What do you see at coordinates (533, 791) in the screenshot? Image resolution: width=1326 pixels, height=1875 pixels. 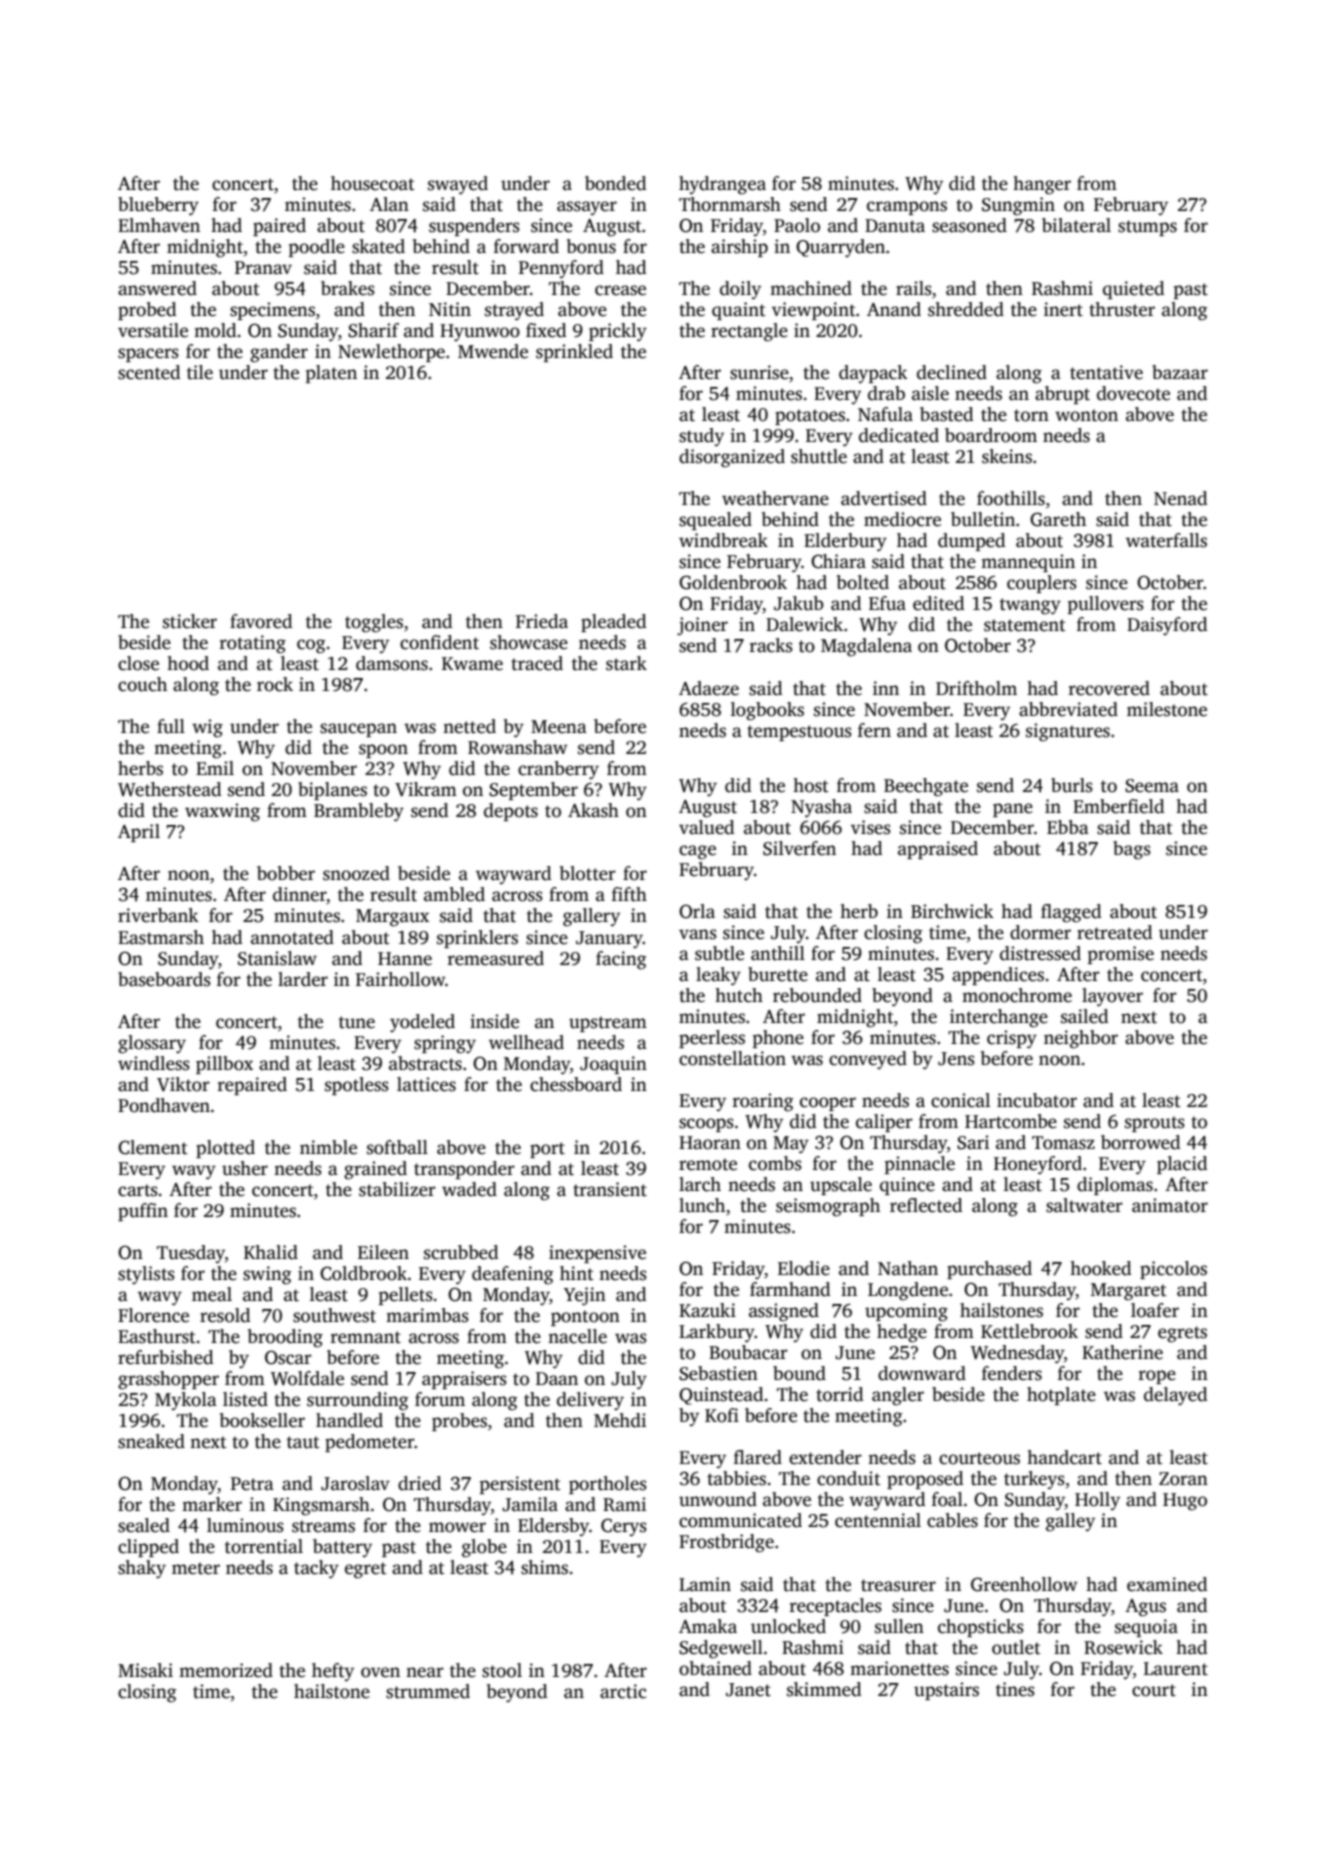 I see `September` at bounding box center [533, 791].
